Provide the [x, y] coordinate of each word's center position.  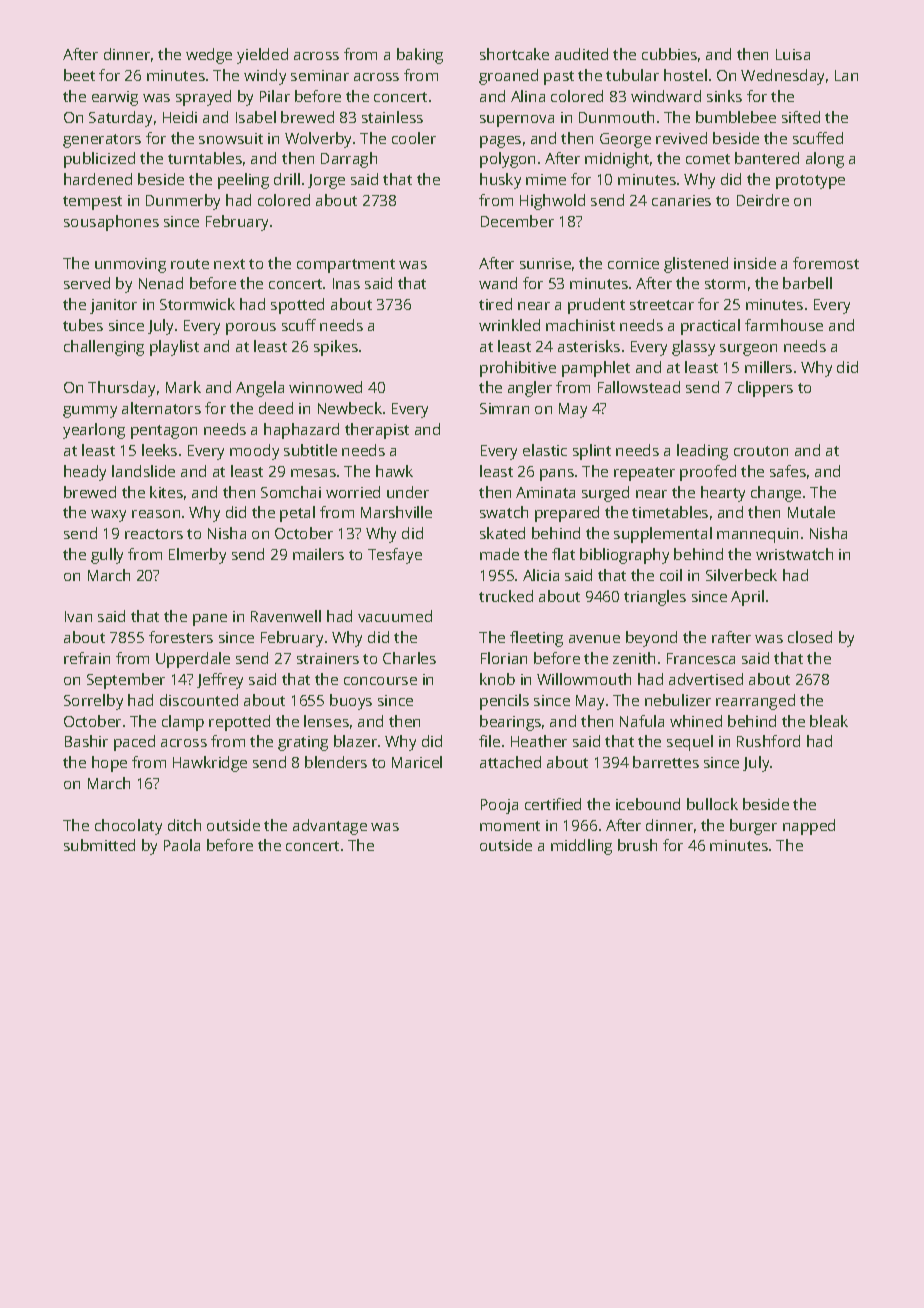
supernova [517, 121]
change [776, 494]
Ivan [78, 616]
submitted [99, 845]
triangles [655, 598]
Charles [409, 658]
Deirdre [763, 200]
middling [581, 847]
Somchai [291, 492]
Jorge [326, 181]
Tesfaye [395, 556]
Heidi [180, 117]
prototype [810, 182]
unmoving [130, 265]
